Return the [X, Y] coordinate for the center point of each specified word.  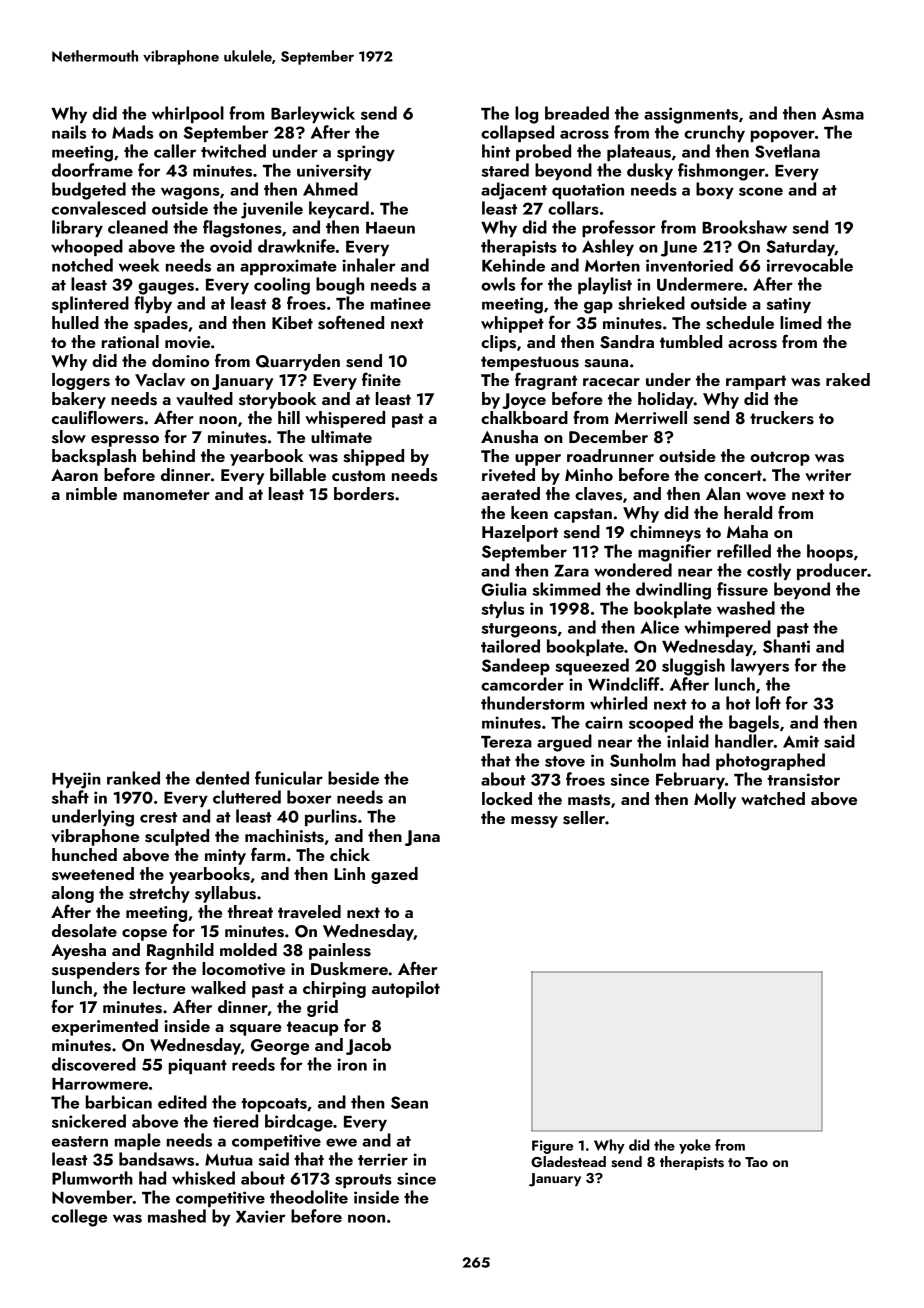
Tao [756, 1162]
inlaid [688, 741]
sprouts [363, 1181]
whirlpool [188, 114]
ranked [133, 778]
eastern [80, 1141]
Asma [843, 113]
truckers [782, 418]
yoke [695, 1146]
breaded [577, 113]
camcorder [522, 684]
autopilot [406, 989]
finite [381, 379]
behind [169, 455]
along [72, 894]
